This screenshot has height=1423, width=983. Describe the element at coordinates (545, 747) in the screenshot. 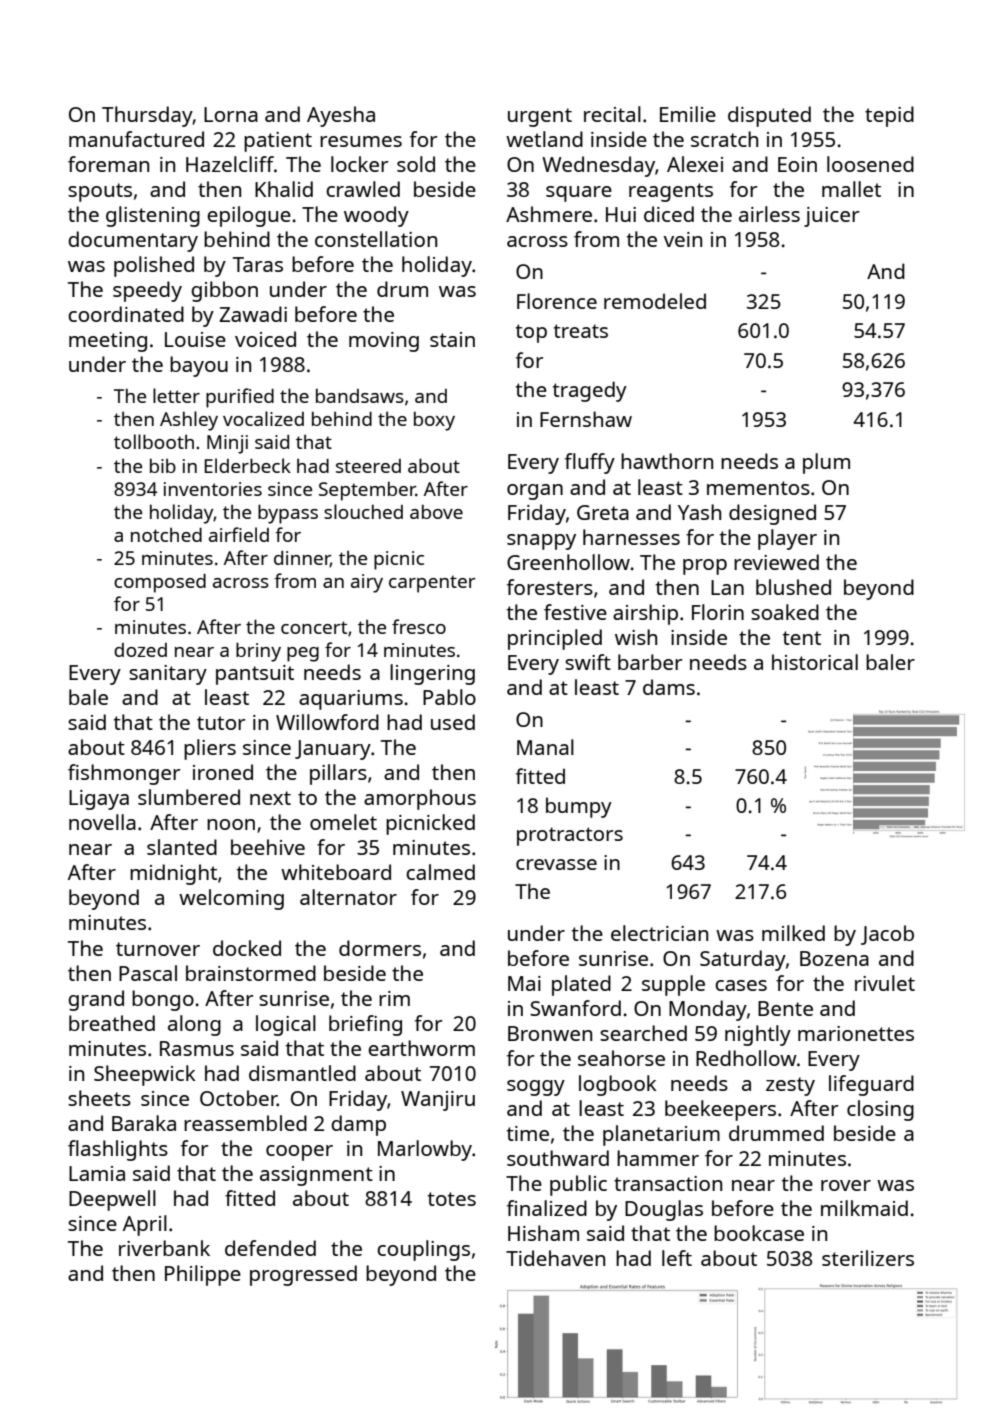

I see `Manal` at that location.
